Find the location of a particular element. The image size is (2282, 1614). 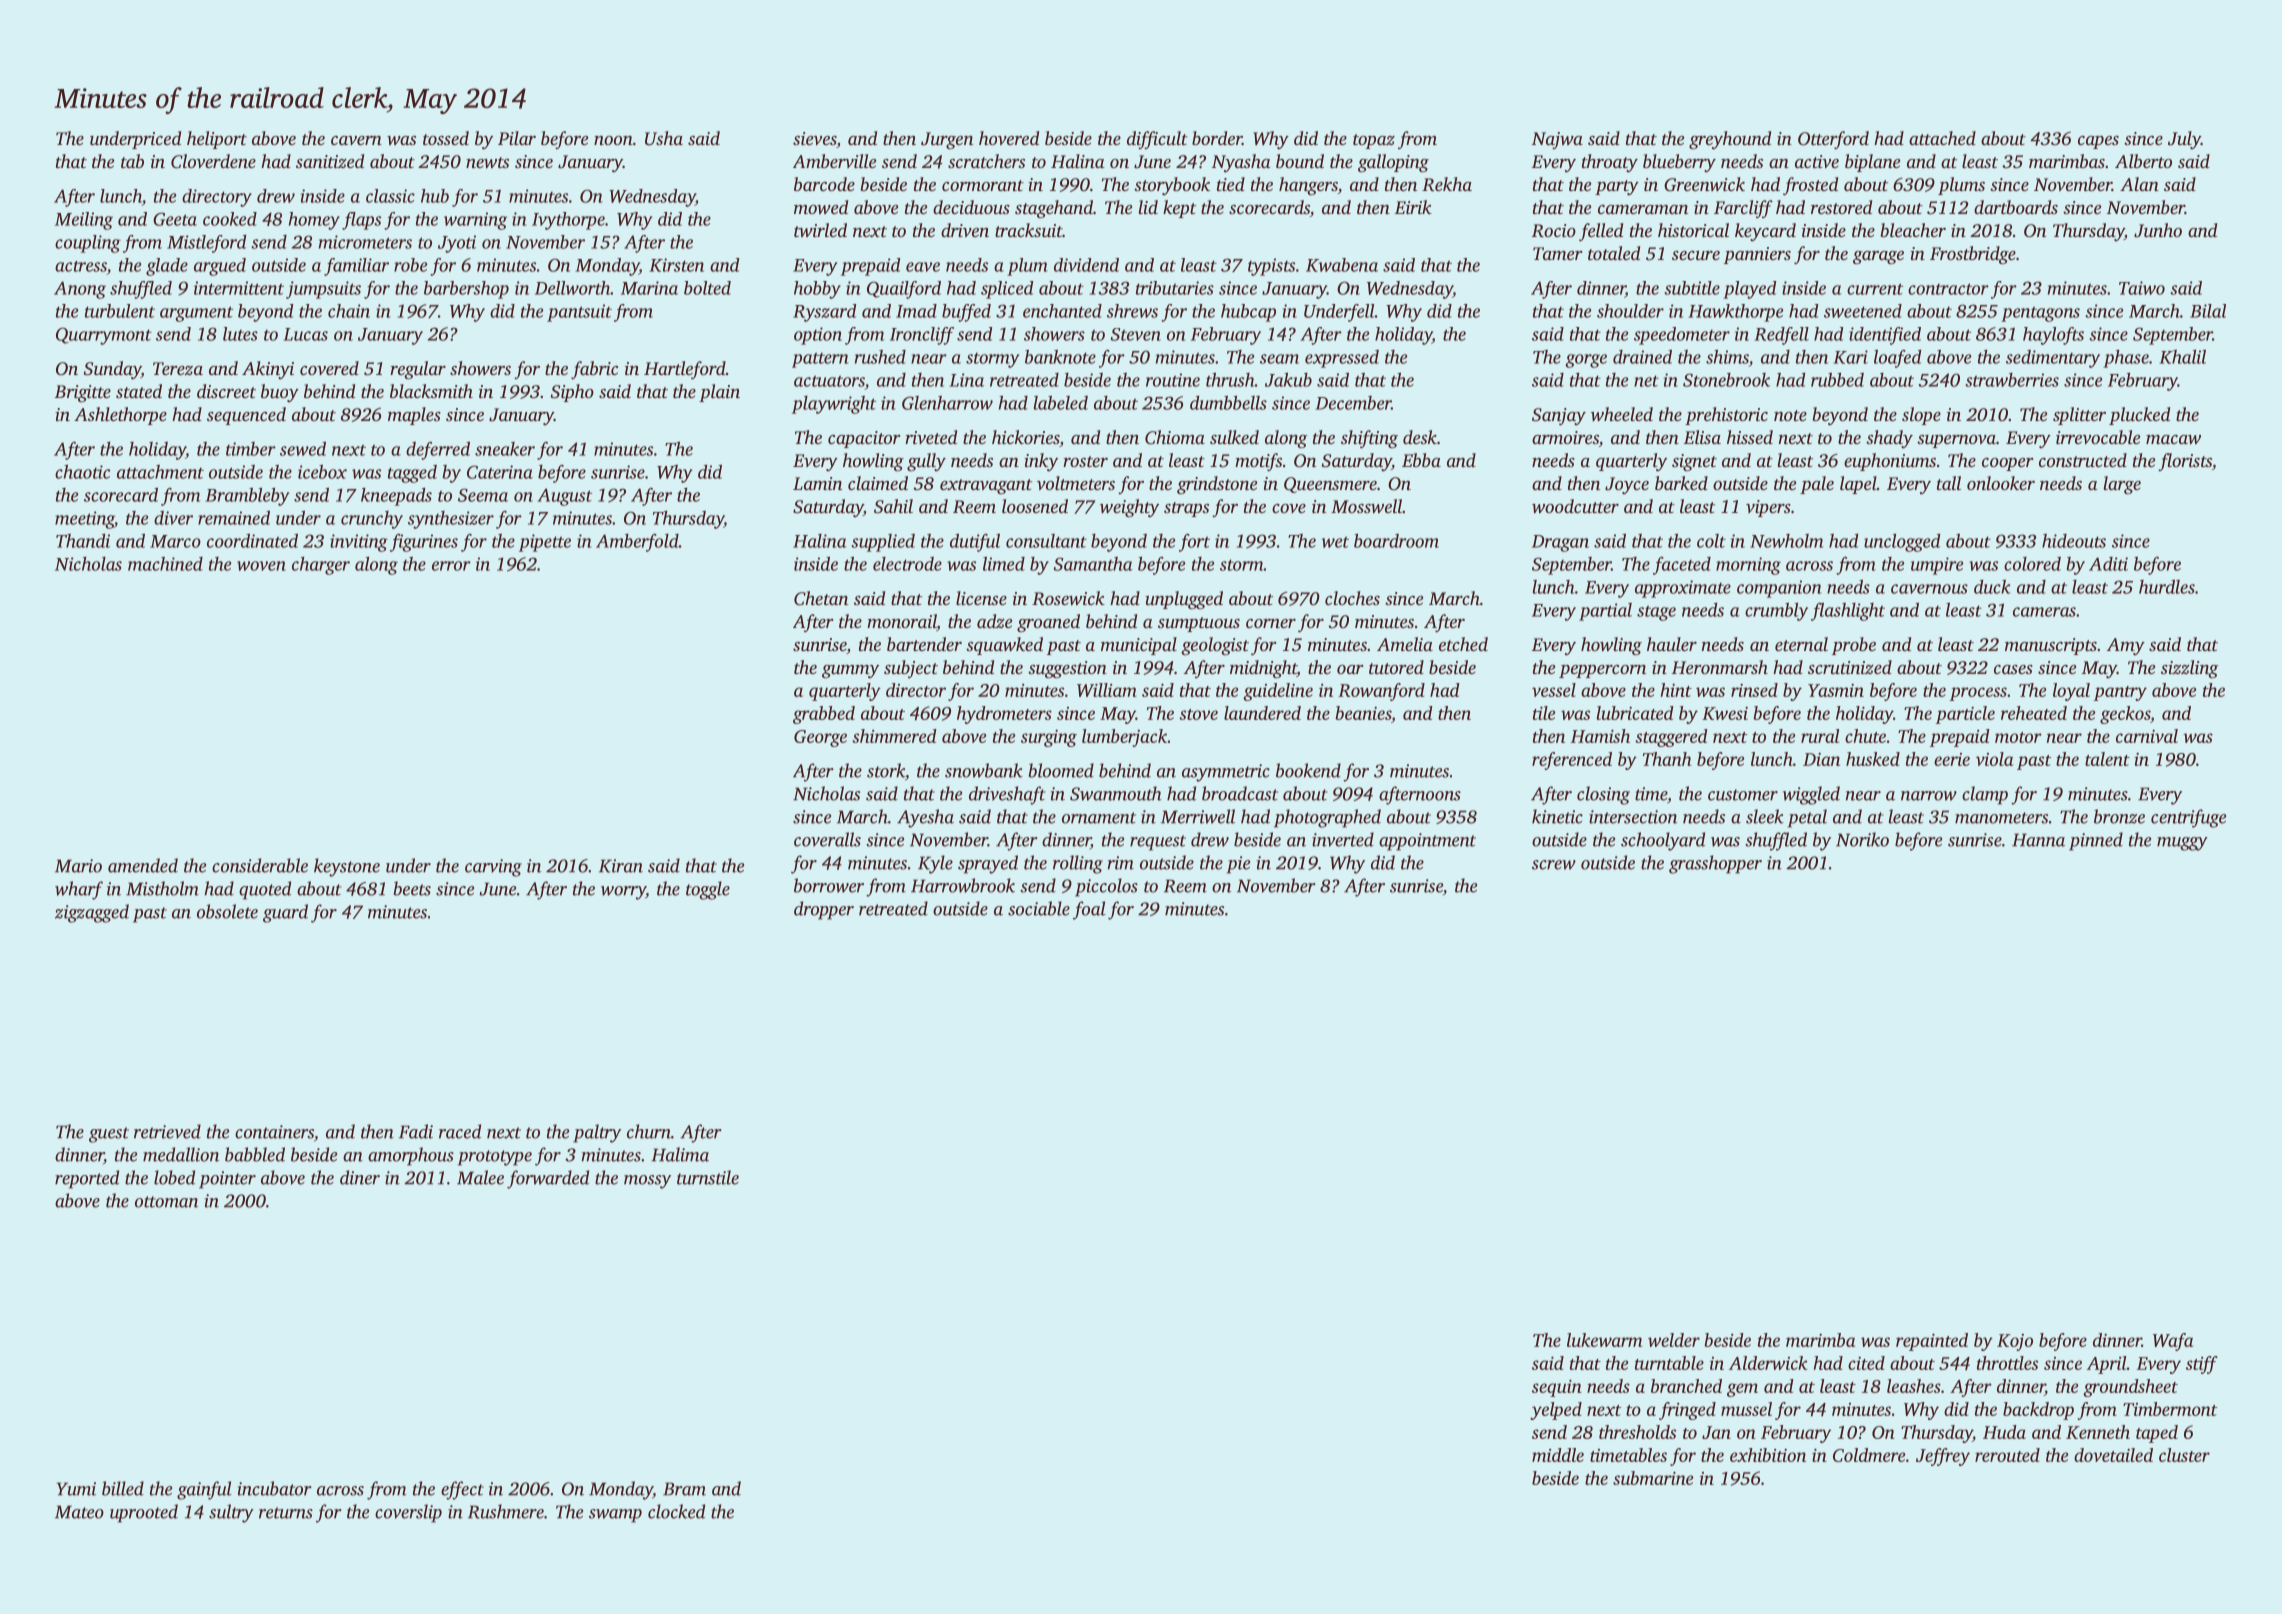

bookend is located at coordinates (1308, 770).
